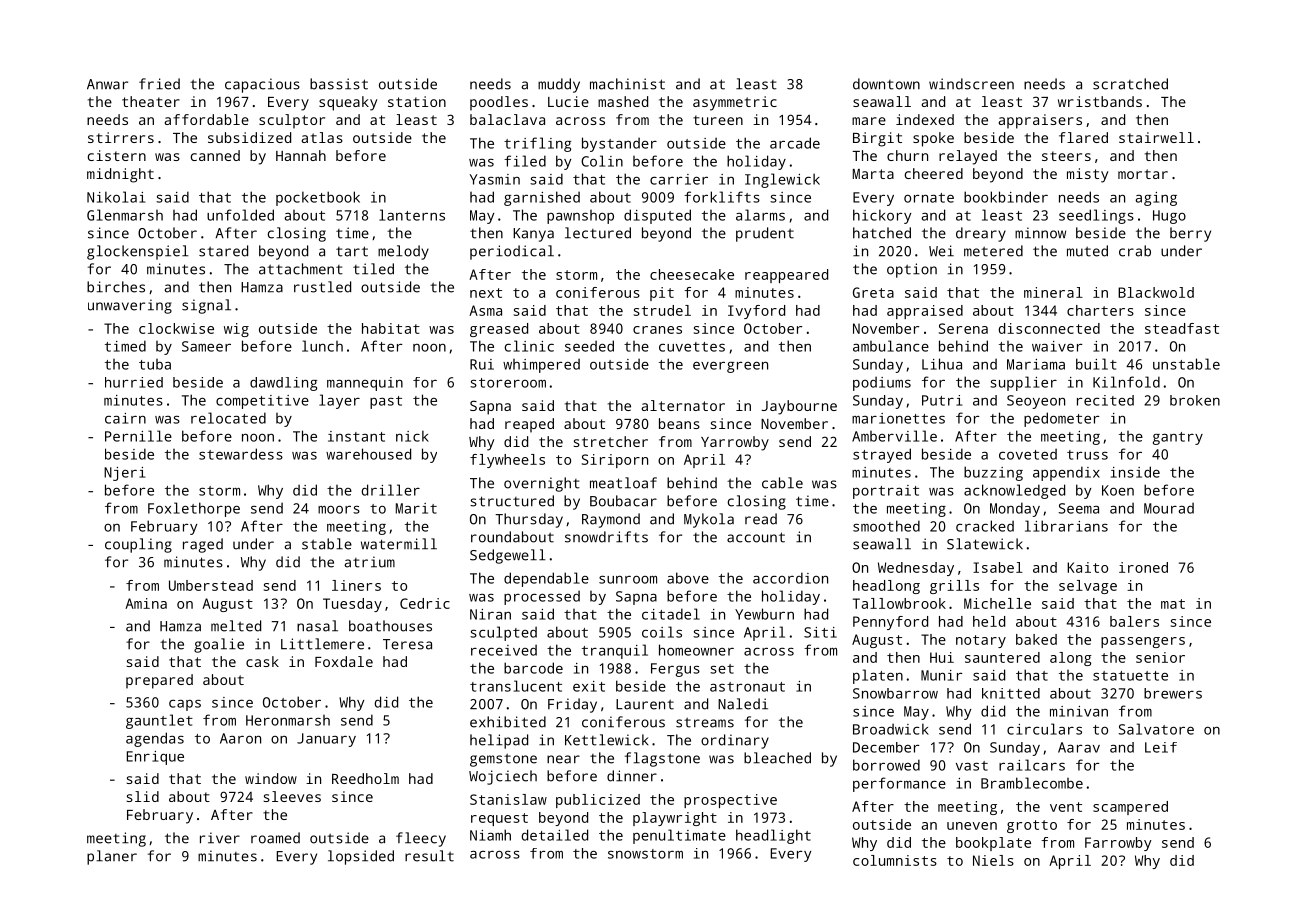 The image size is (1308, 924). Describe the element at coordinates (1135, 472) in the page. I see `inside` at that location.
